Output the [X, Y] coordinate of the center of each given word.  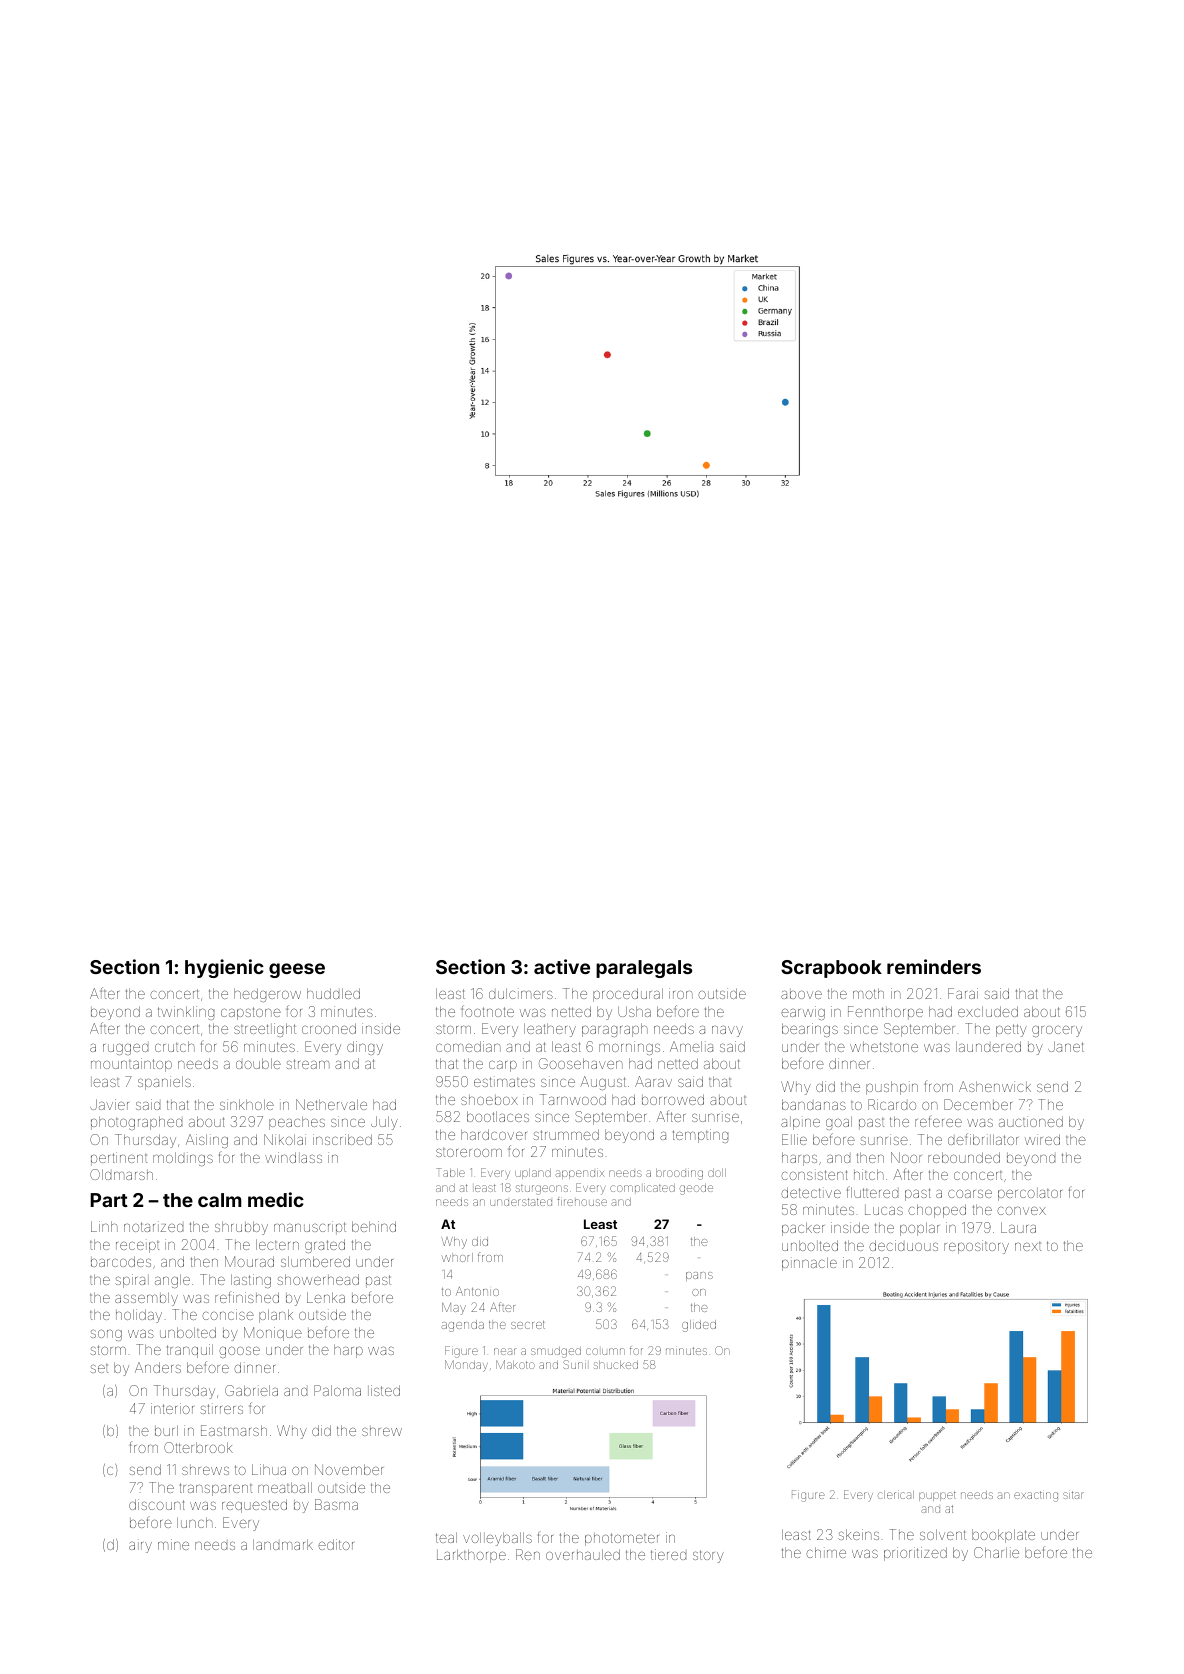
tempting [700, 1136]
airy [140, 1547]
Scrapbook [831, 969]
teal [446, 1537]
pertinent [119, 1159]
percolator [1030, 1194]
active [562, 966]
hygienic [224, 968]
